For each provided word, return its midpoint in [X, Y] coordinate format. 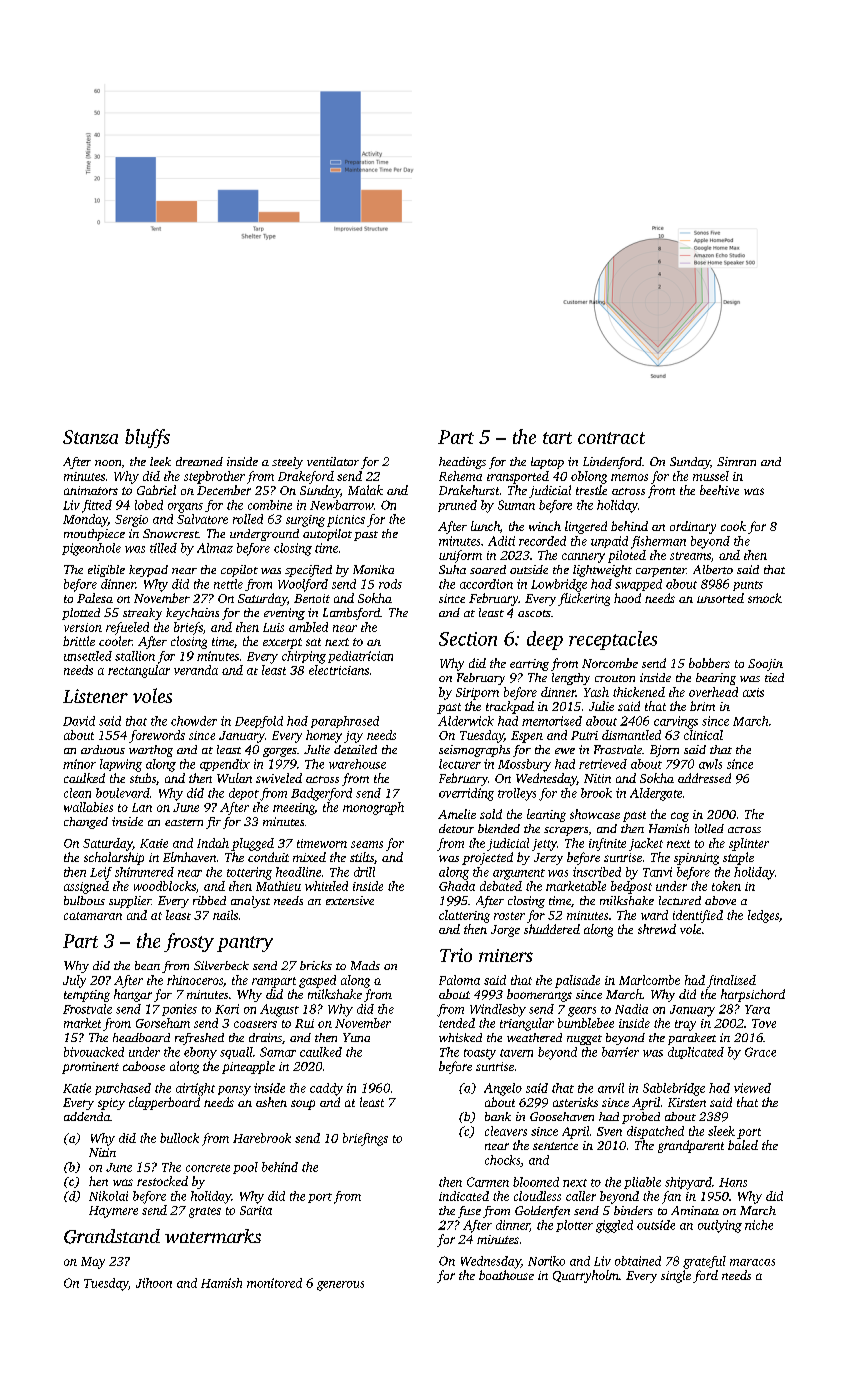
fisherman [658, 542]
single [676, 1276]
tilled [163, 548]
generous [340, 1286]
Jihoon [154, 1283]
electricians [339, 670]
